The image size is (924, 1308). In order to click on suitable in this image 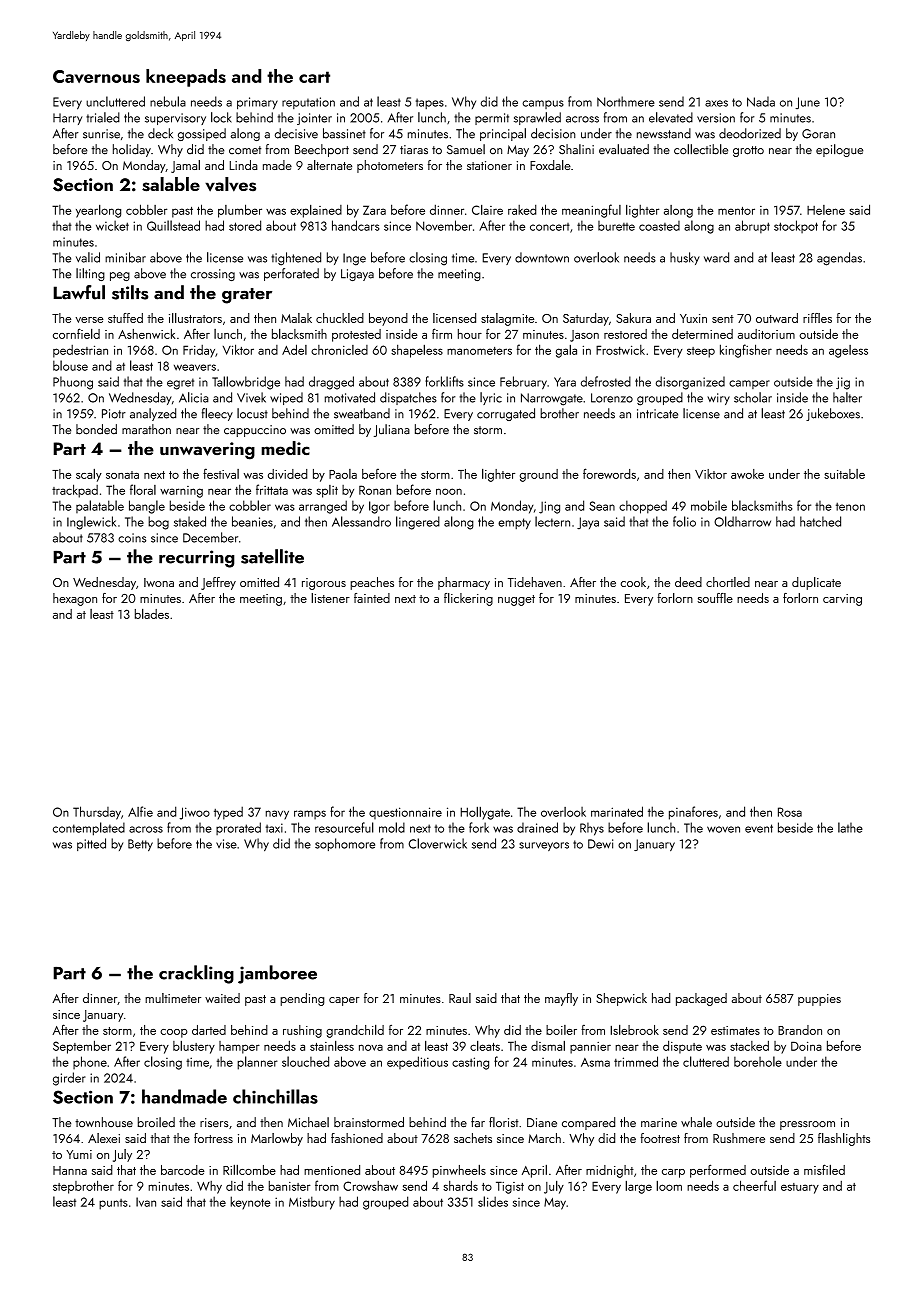, I will do `click(844, 474)`.
